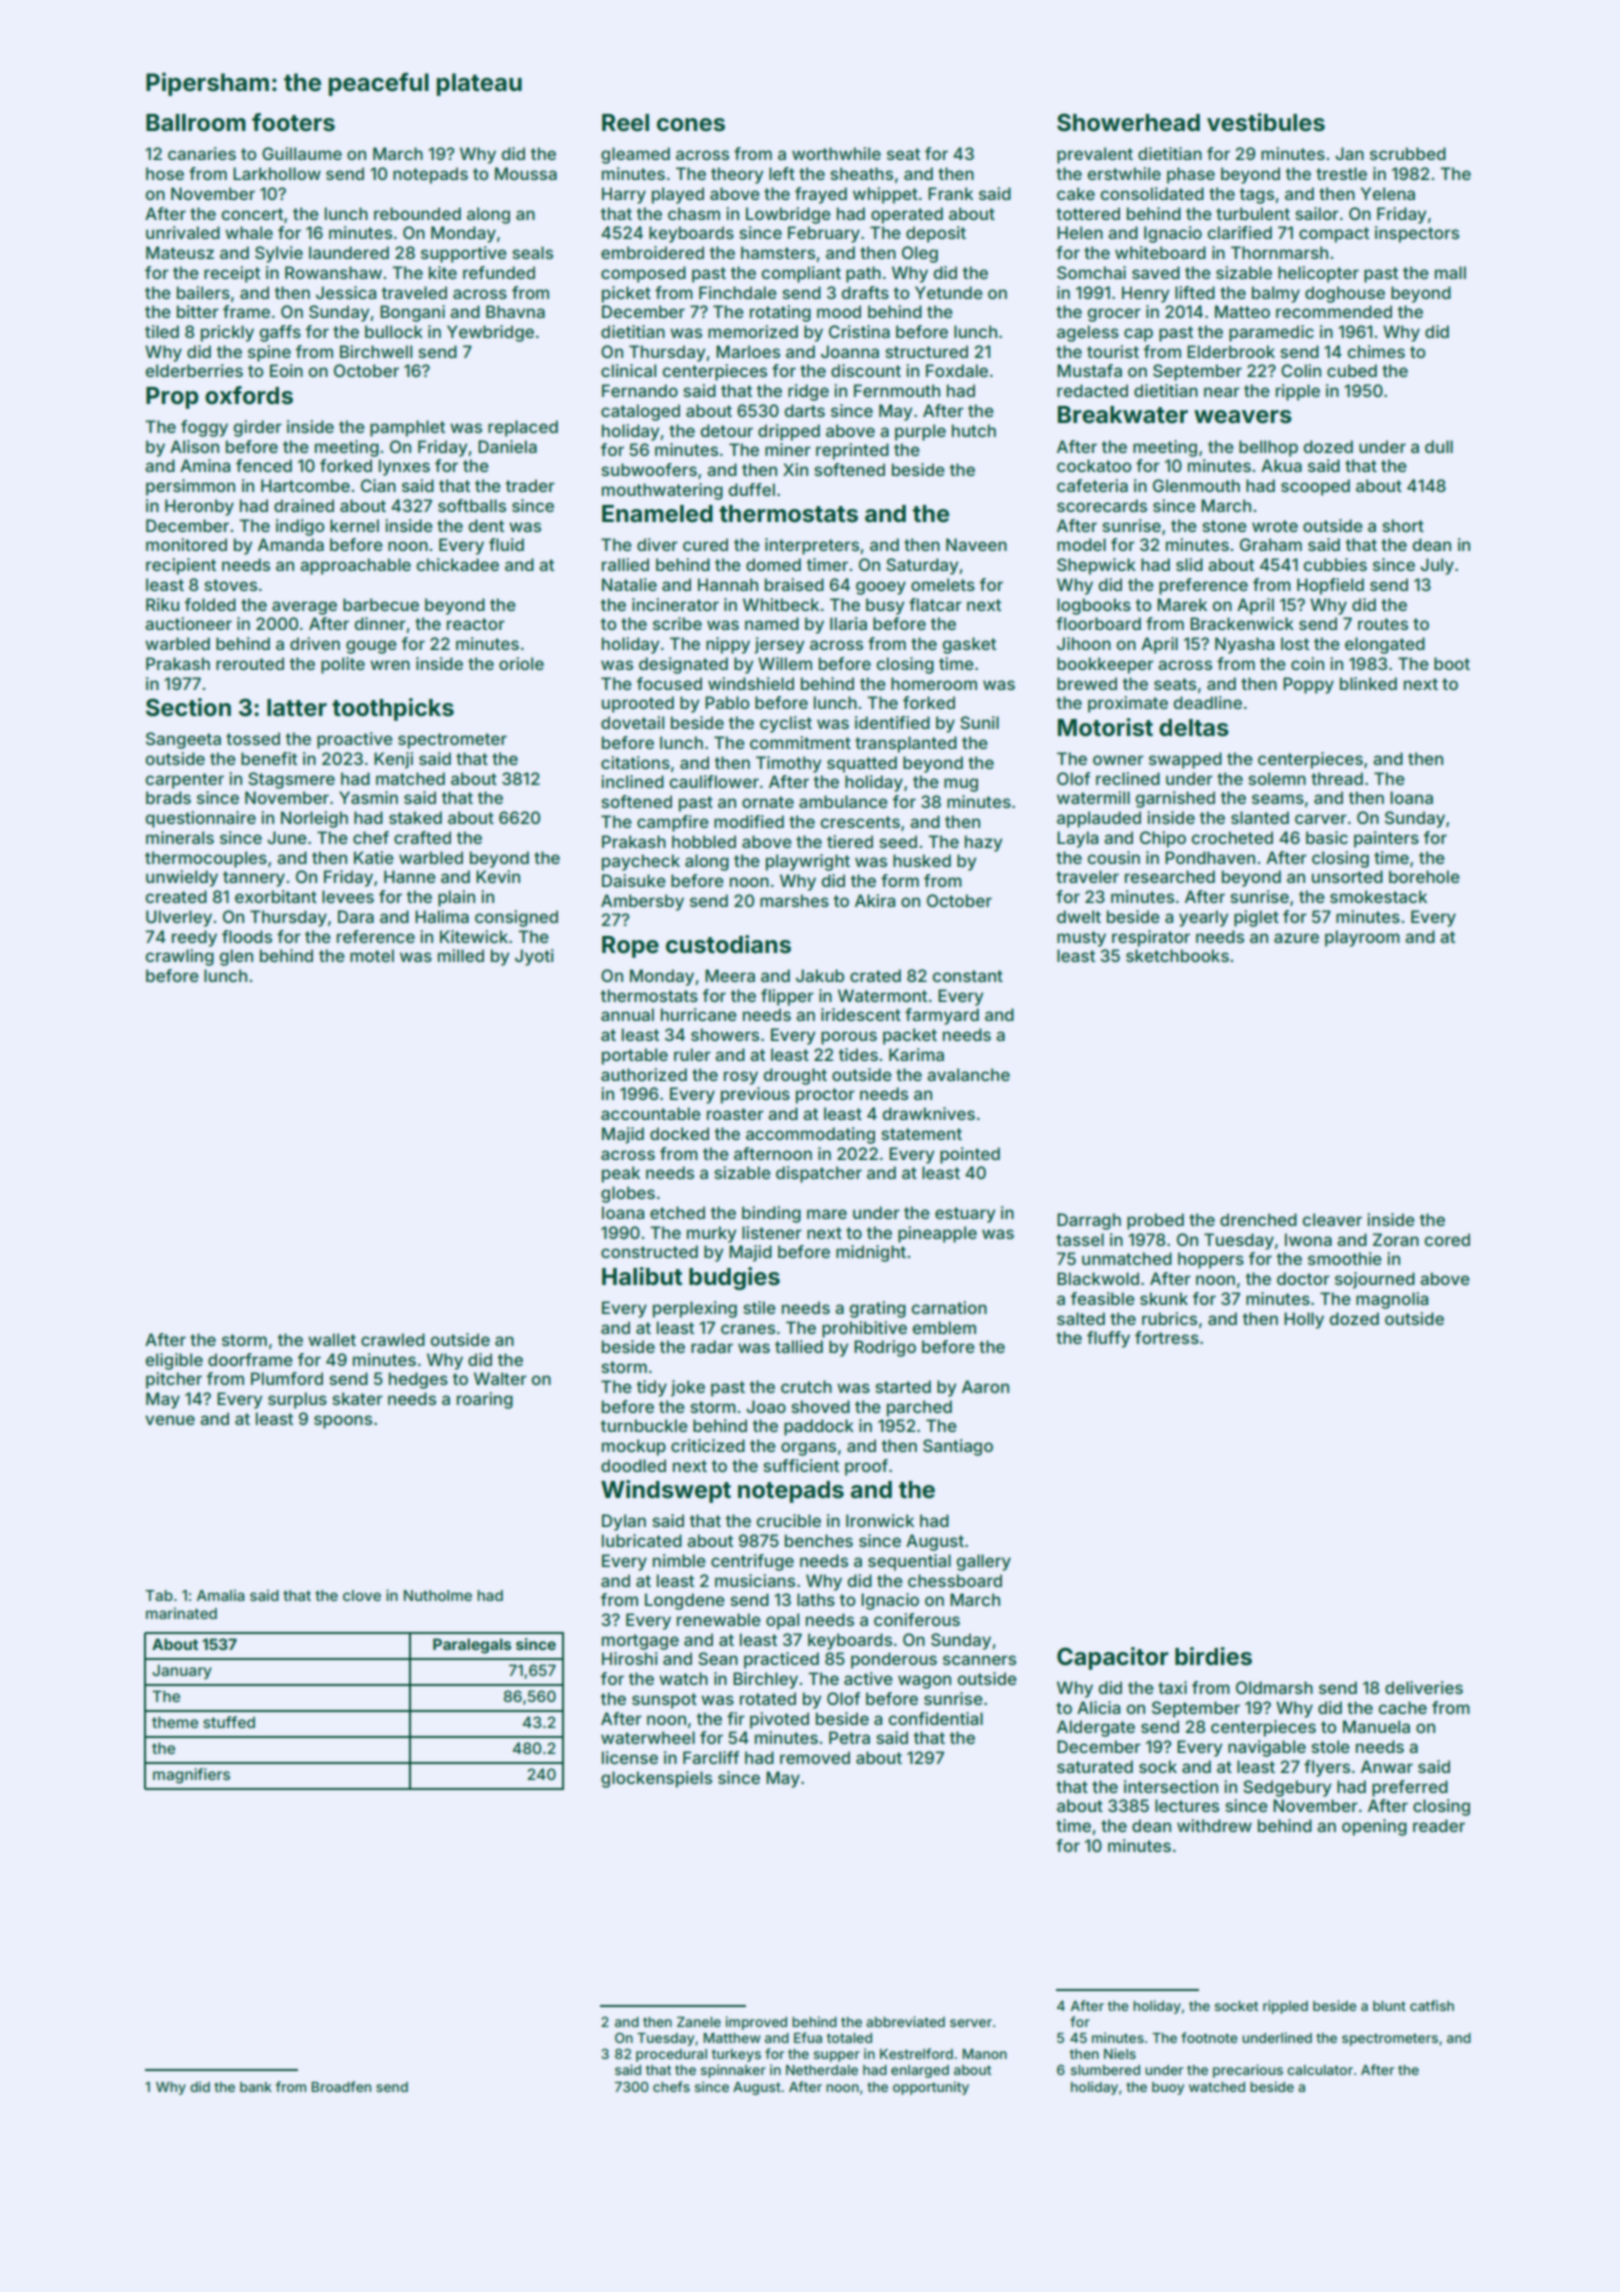  What do you see at coordinates (1392, 1300) in the screenshot?
I see `magnolia` at bounding box center [1392, 1300].
